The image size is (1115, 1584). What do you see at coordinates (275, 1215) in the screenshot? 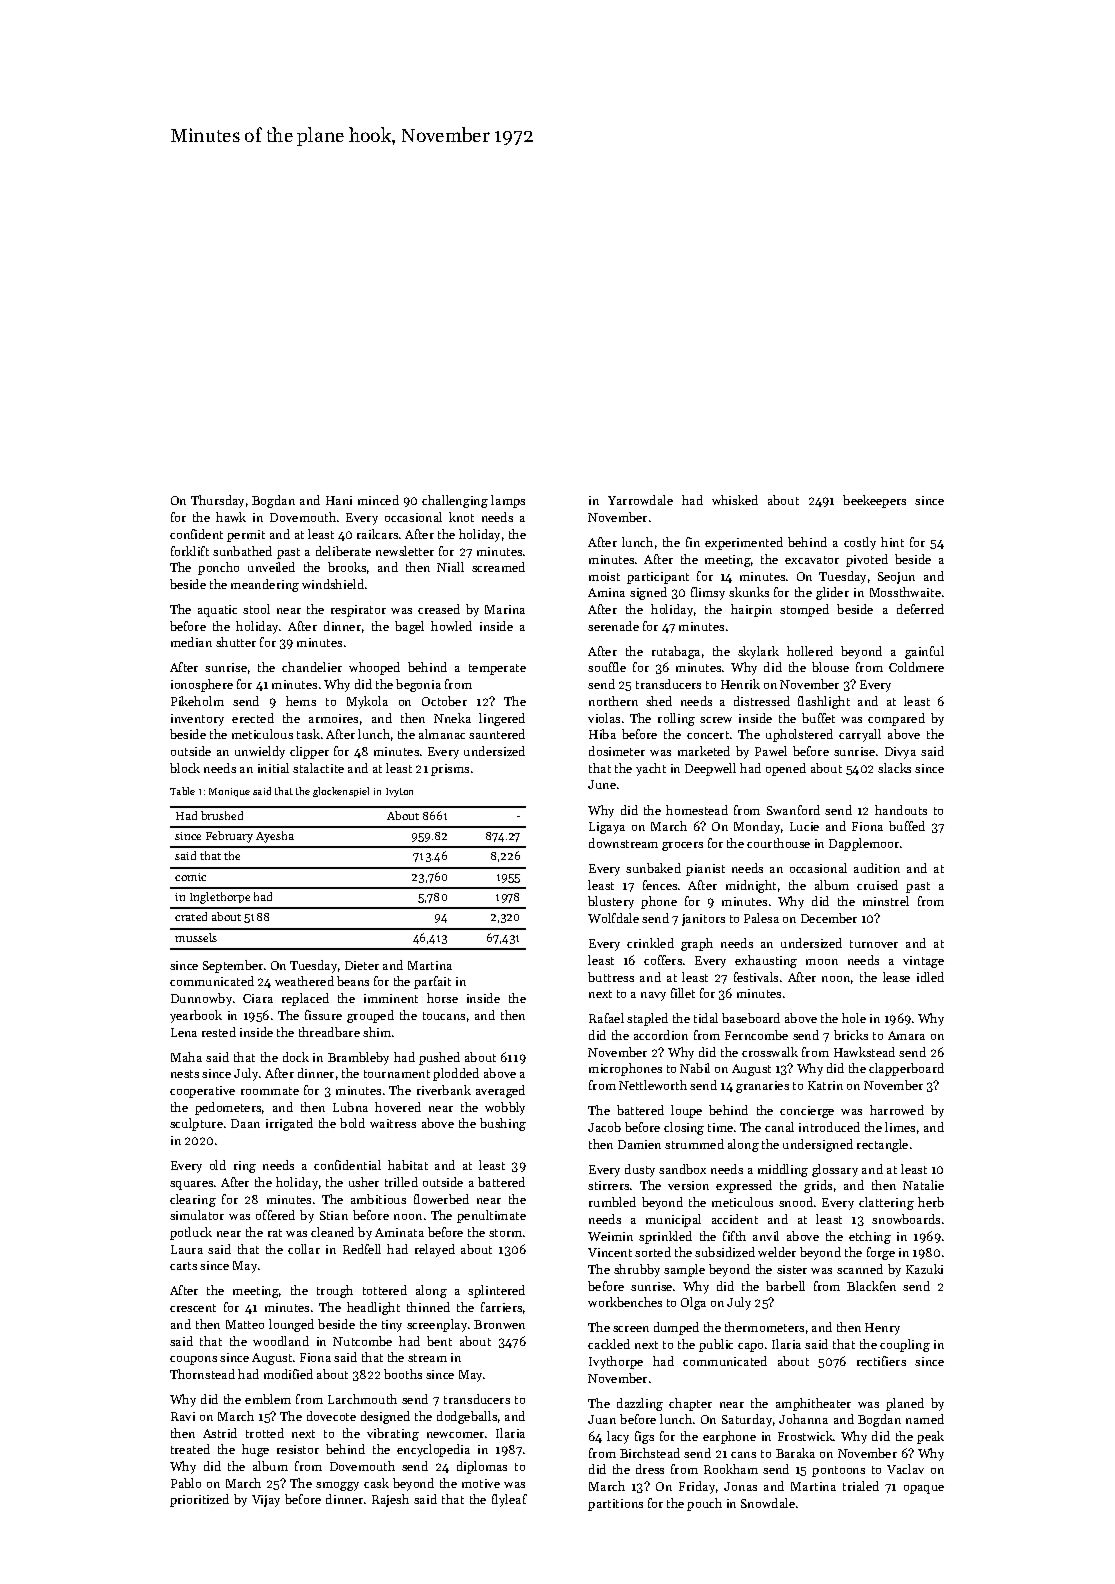
I see `offered` at bounding box center [275, 1215].
